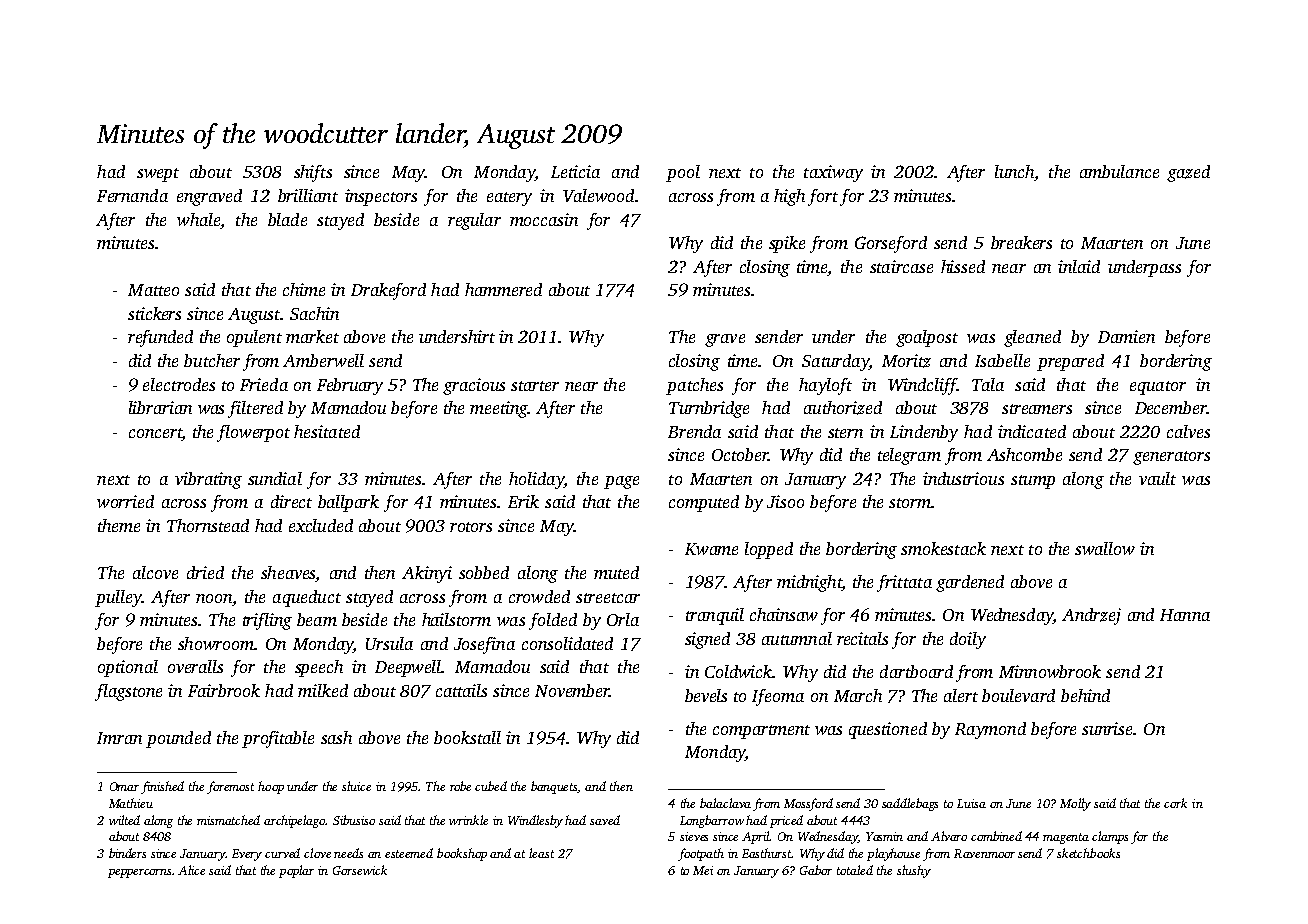 The width and height of the screenshot is (1308, 924). I want to click on lunch, so click(1014, 171).
